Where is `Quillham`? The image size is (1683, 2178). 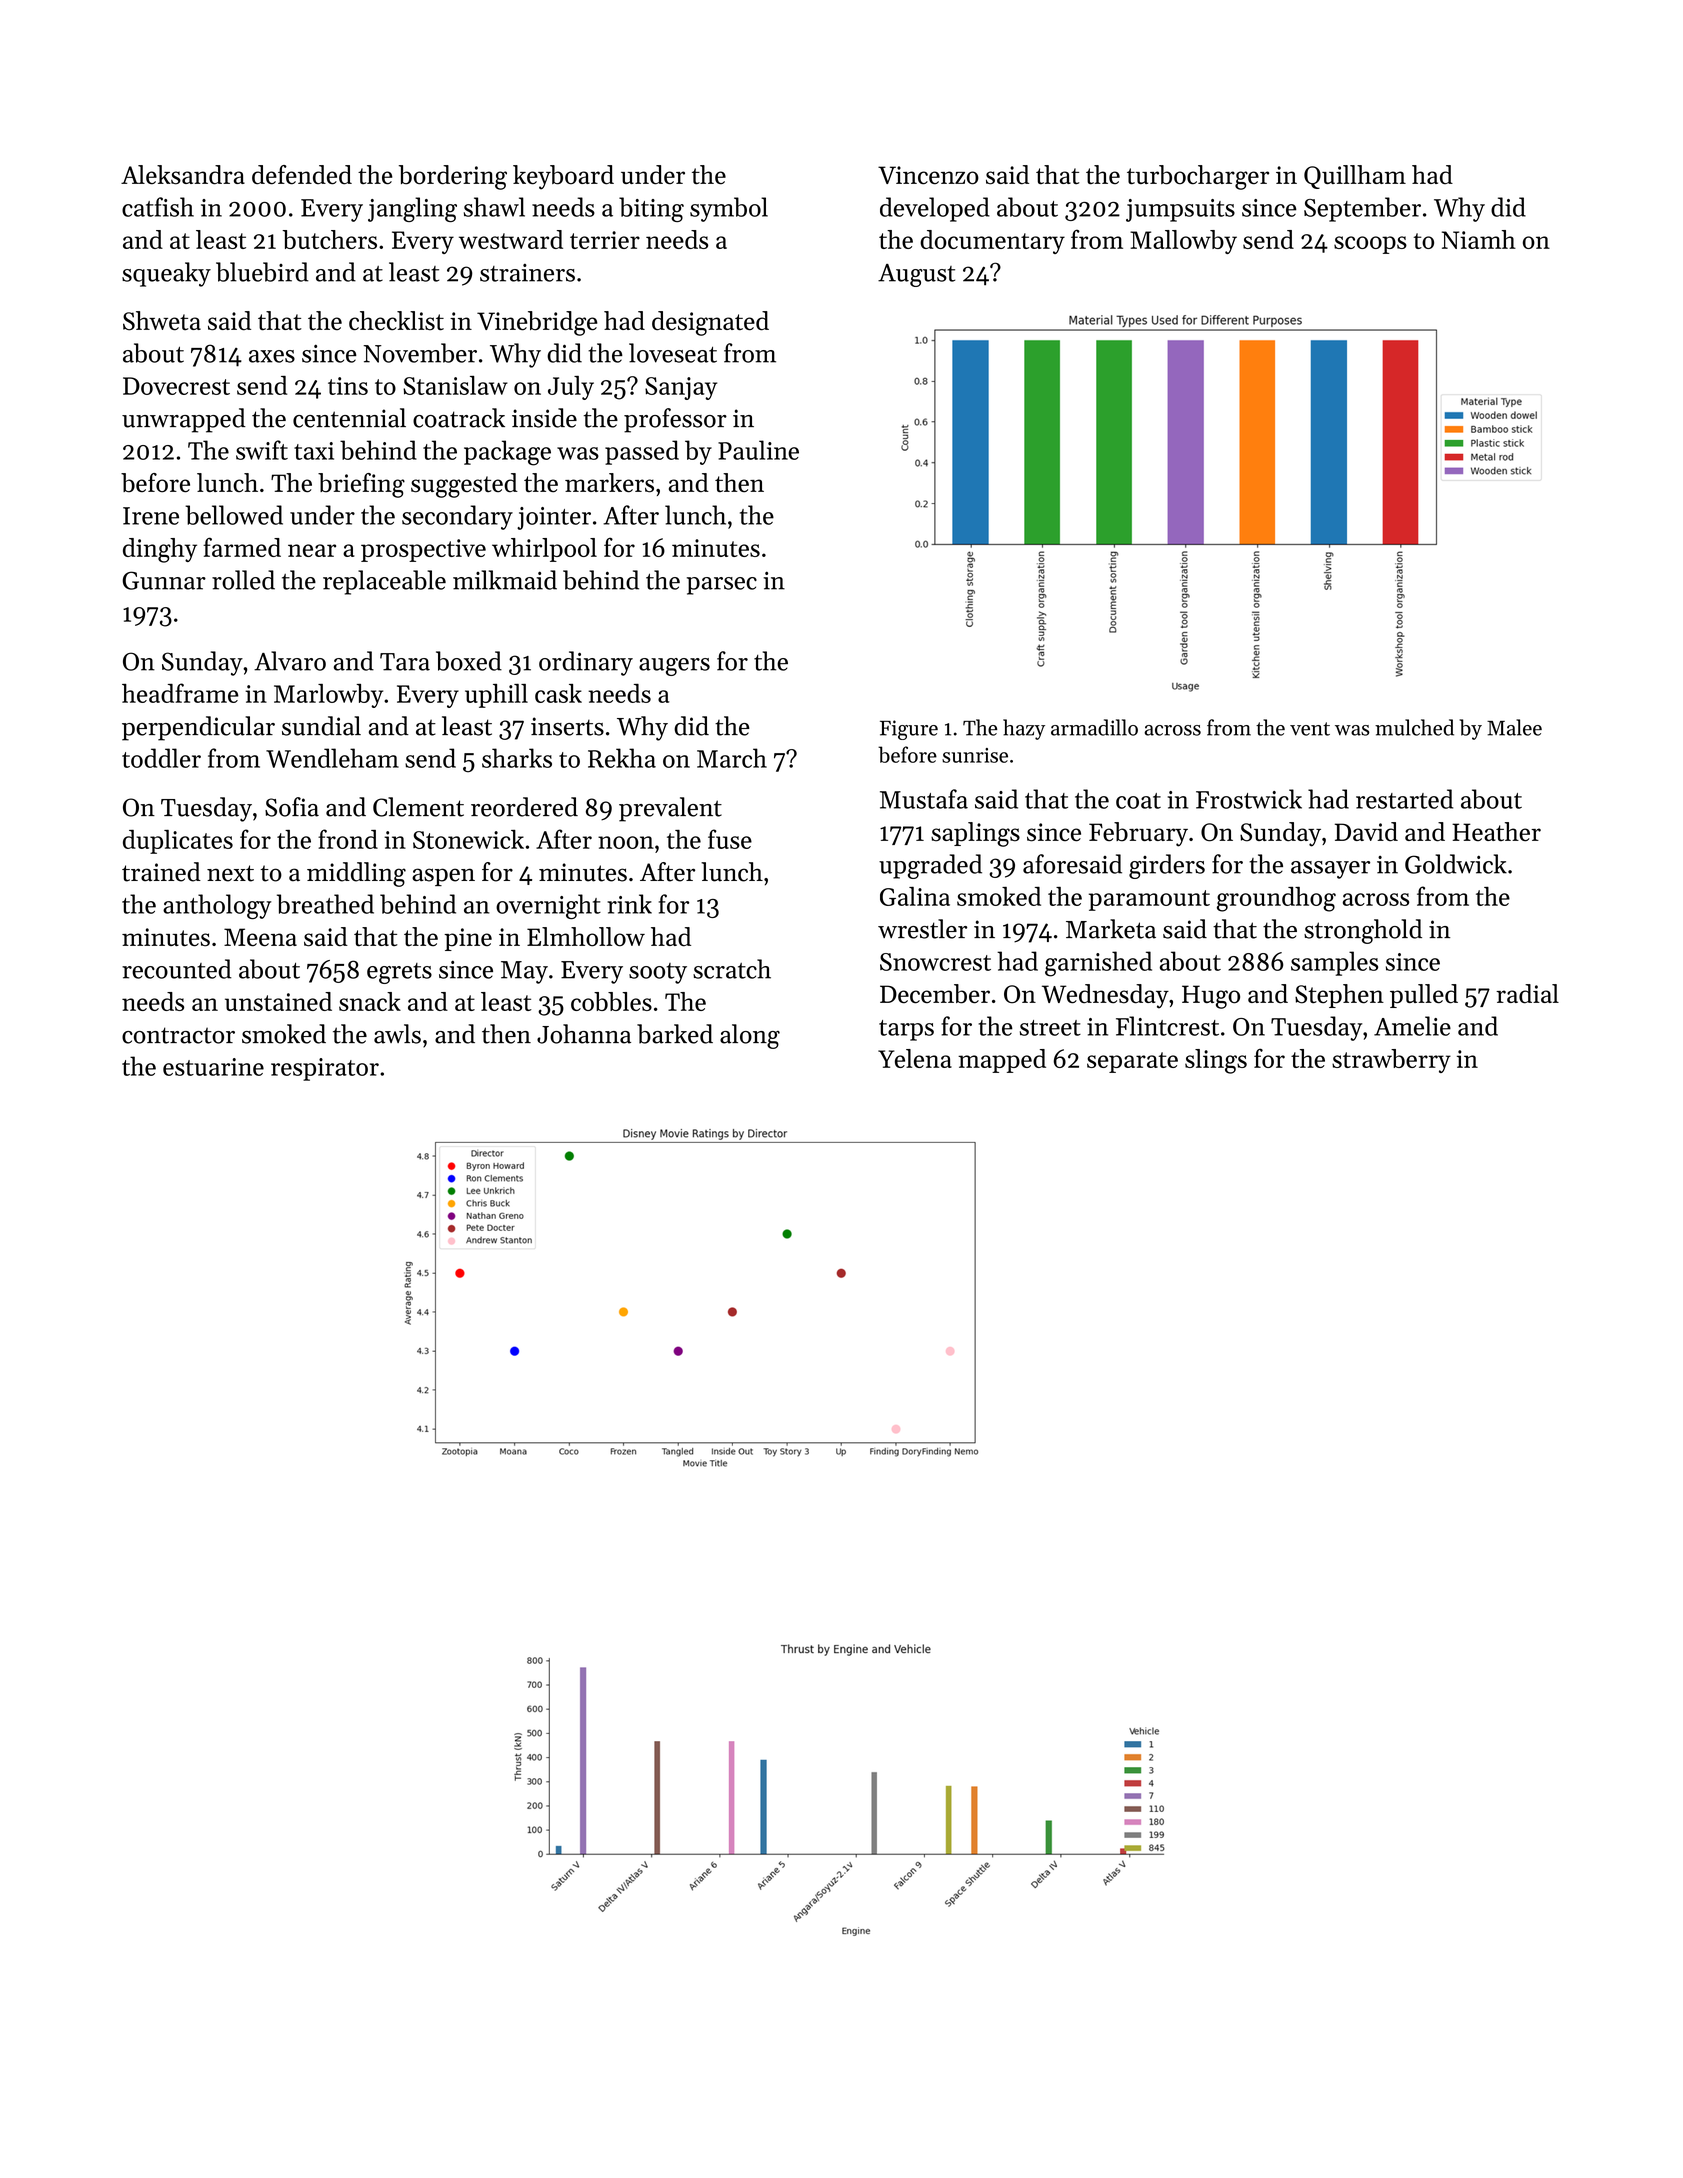 Quillham is located at coordinates (1355, 177).
